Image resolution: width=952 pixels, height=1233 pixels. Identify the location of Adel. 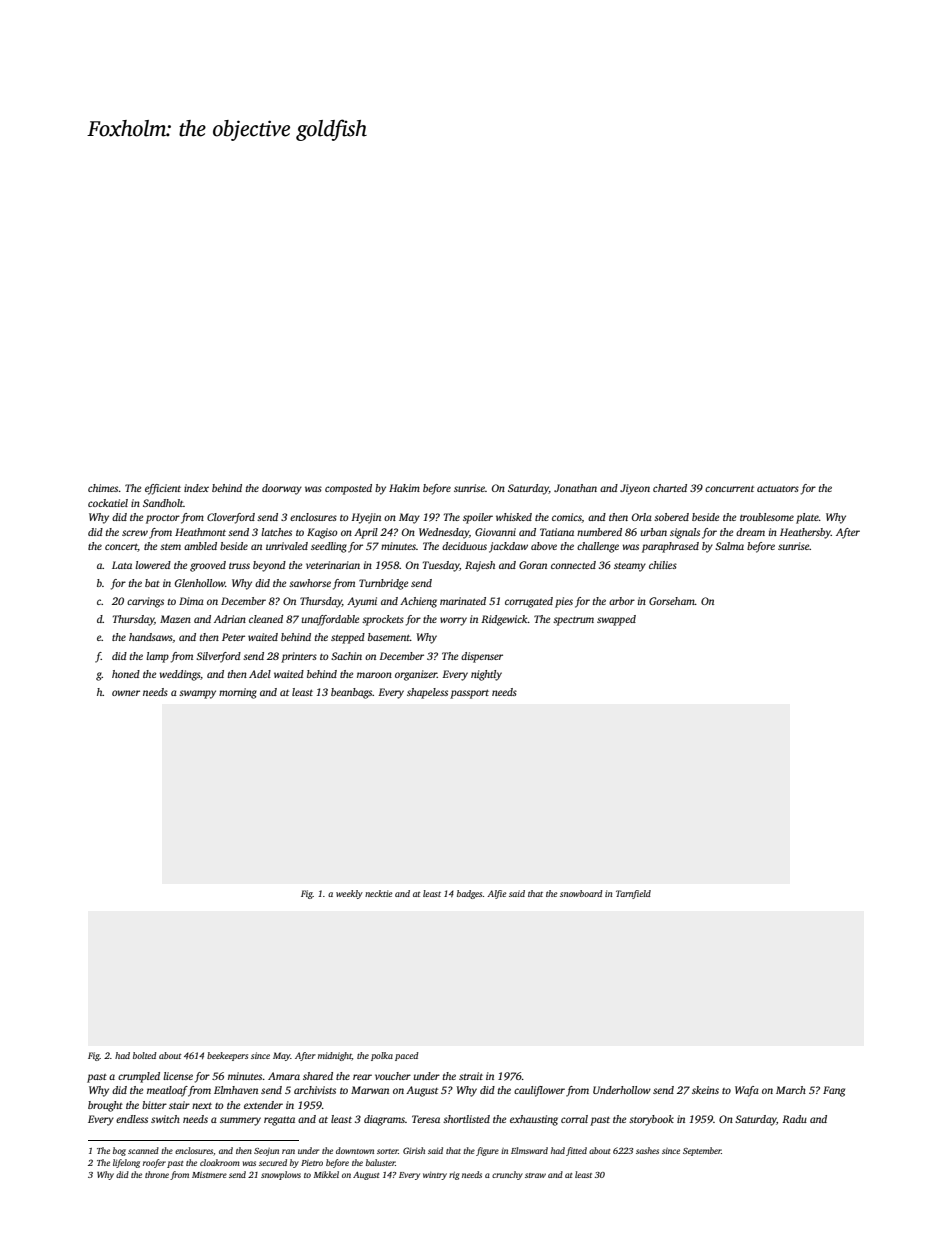
(260, 674).
